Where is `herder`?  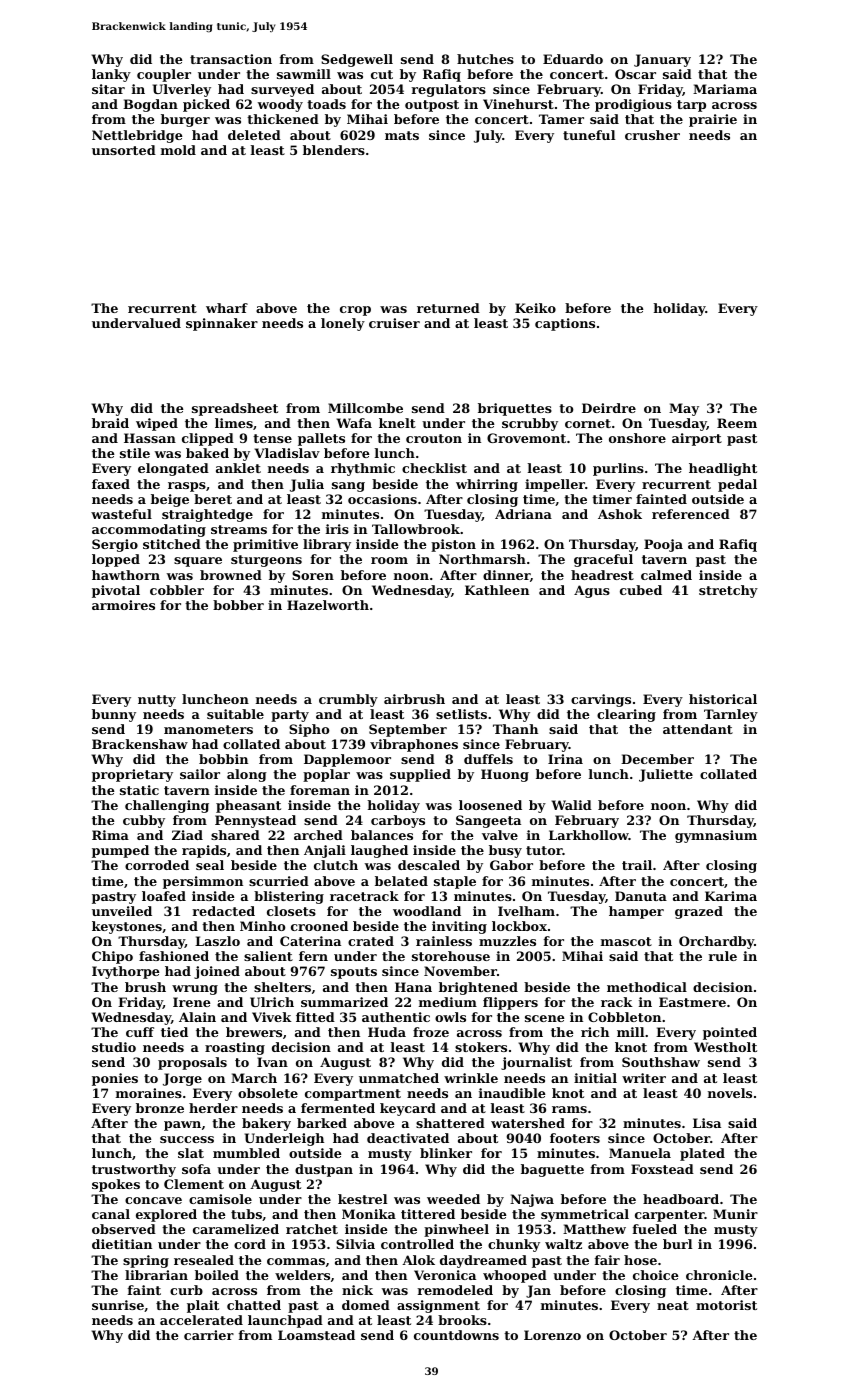
herder is located at coordinates (213, 1108).
